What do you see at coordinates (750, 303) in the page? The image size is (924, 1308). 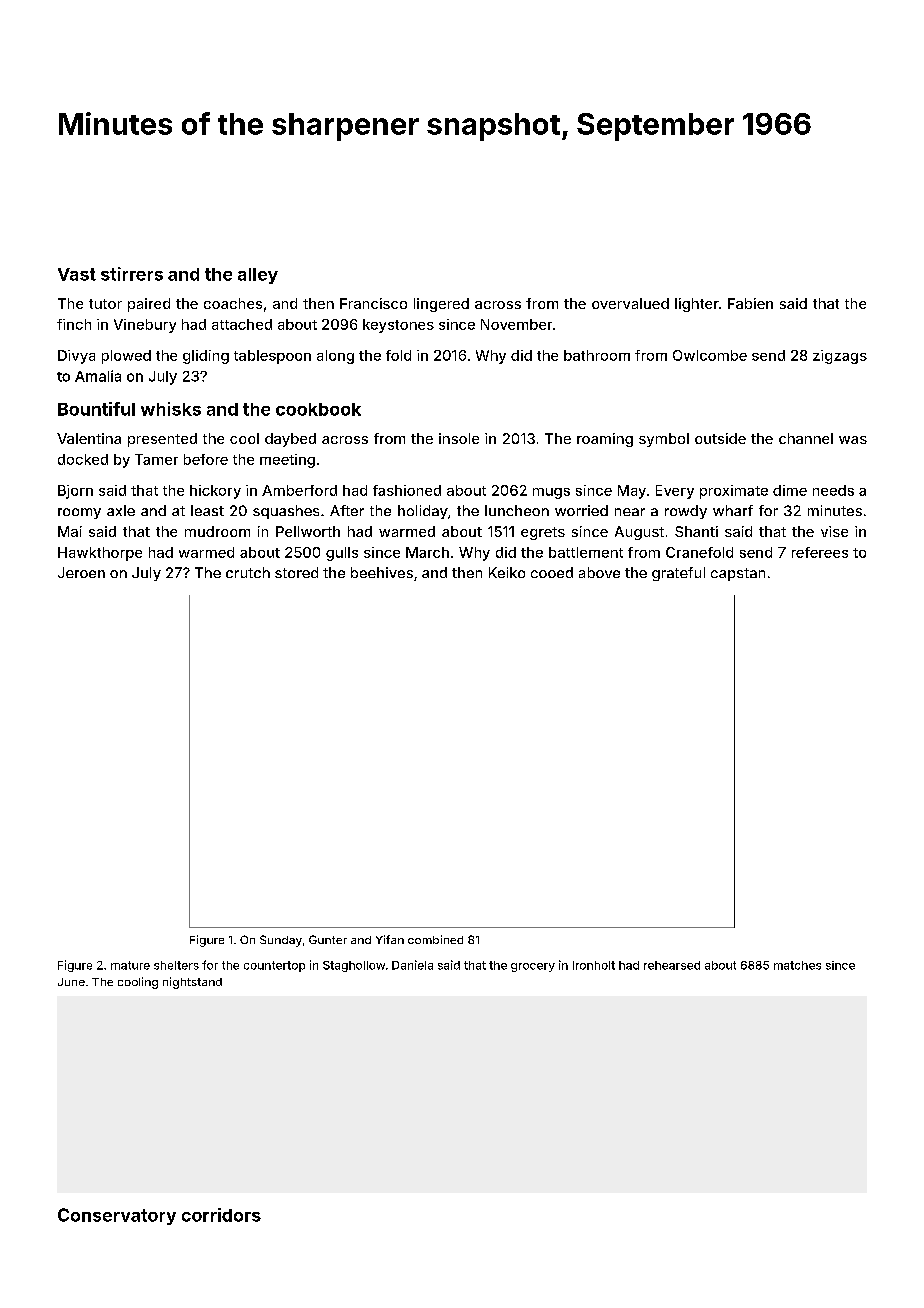 I see `Fabien` at bounding box center [750, 303].
